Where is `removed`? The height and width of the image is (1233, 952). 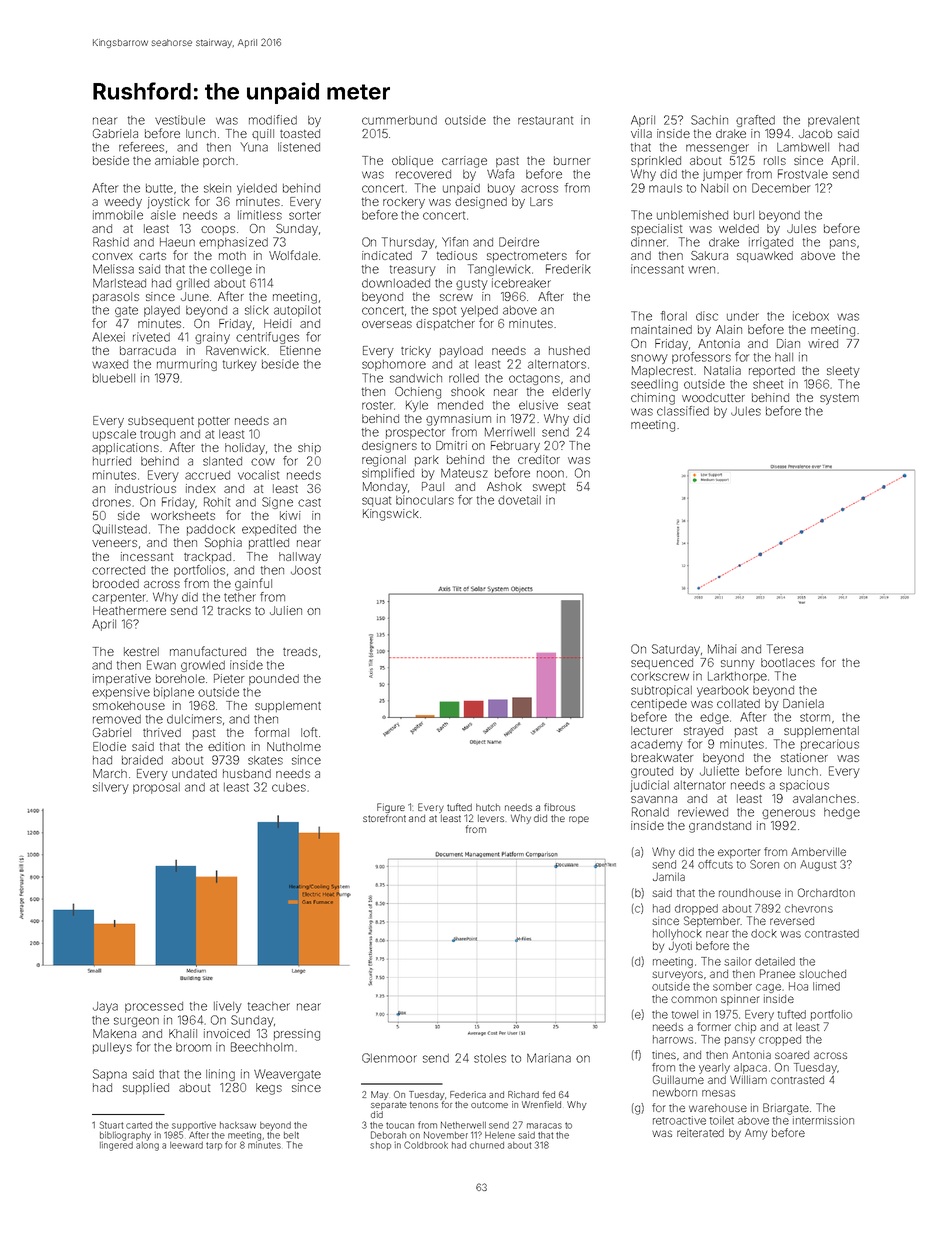 removed is located at coordinates (117, 719).
